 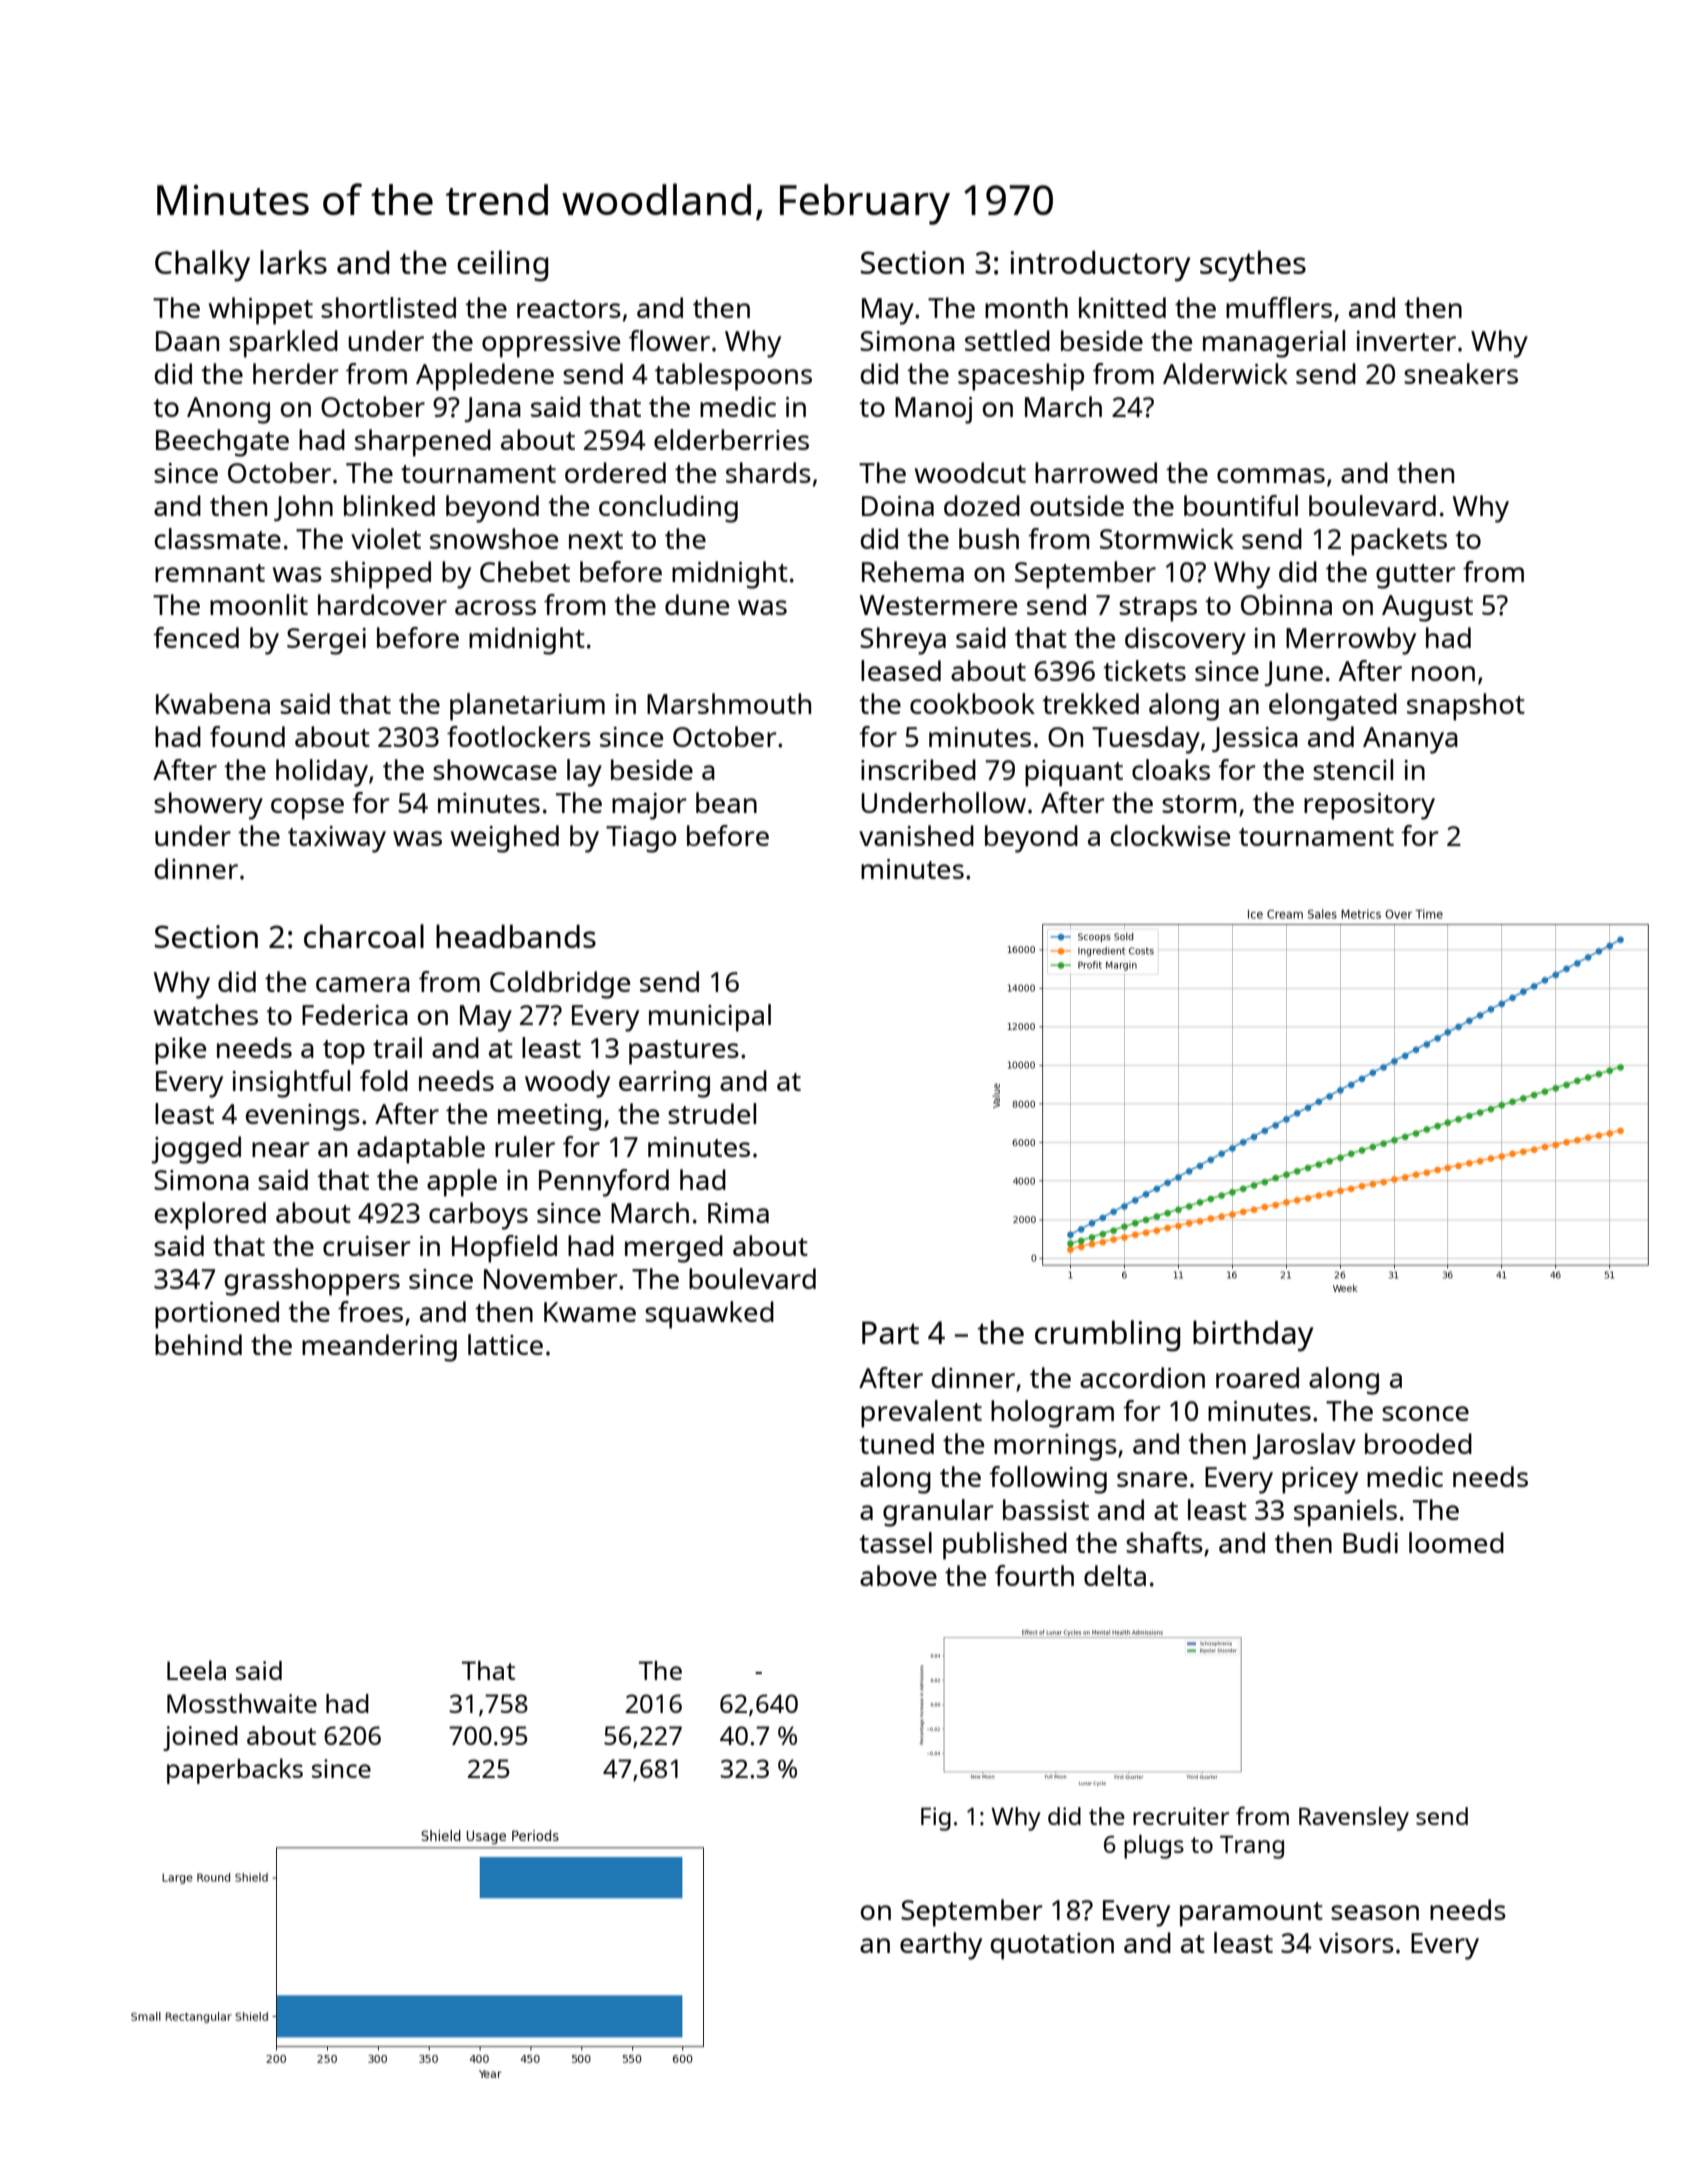 I want to click on tassel, so click(x=895, y=1542).
